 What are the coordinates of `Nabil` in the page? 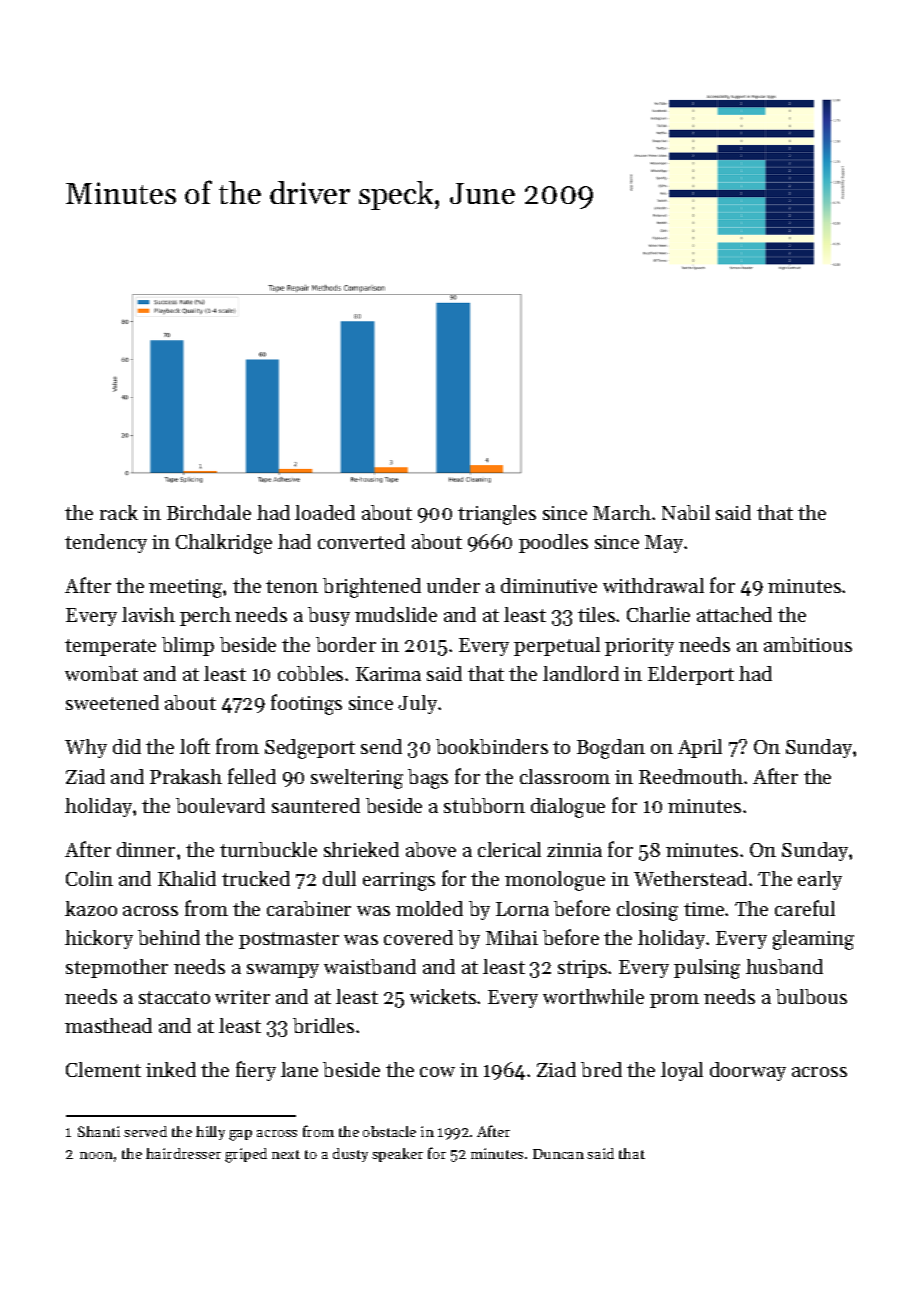 It's located at (686, 512).
